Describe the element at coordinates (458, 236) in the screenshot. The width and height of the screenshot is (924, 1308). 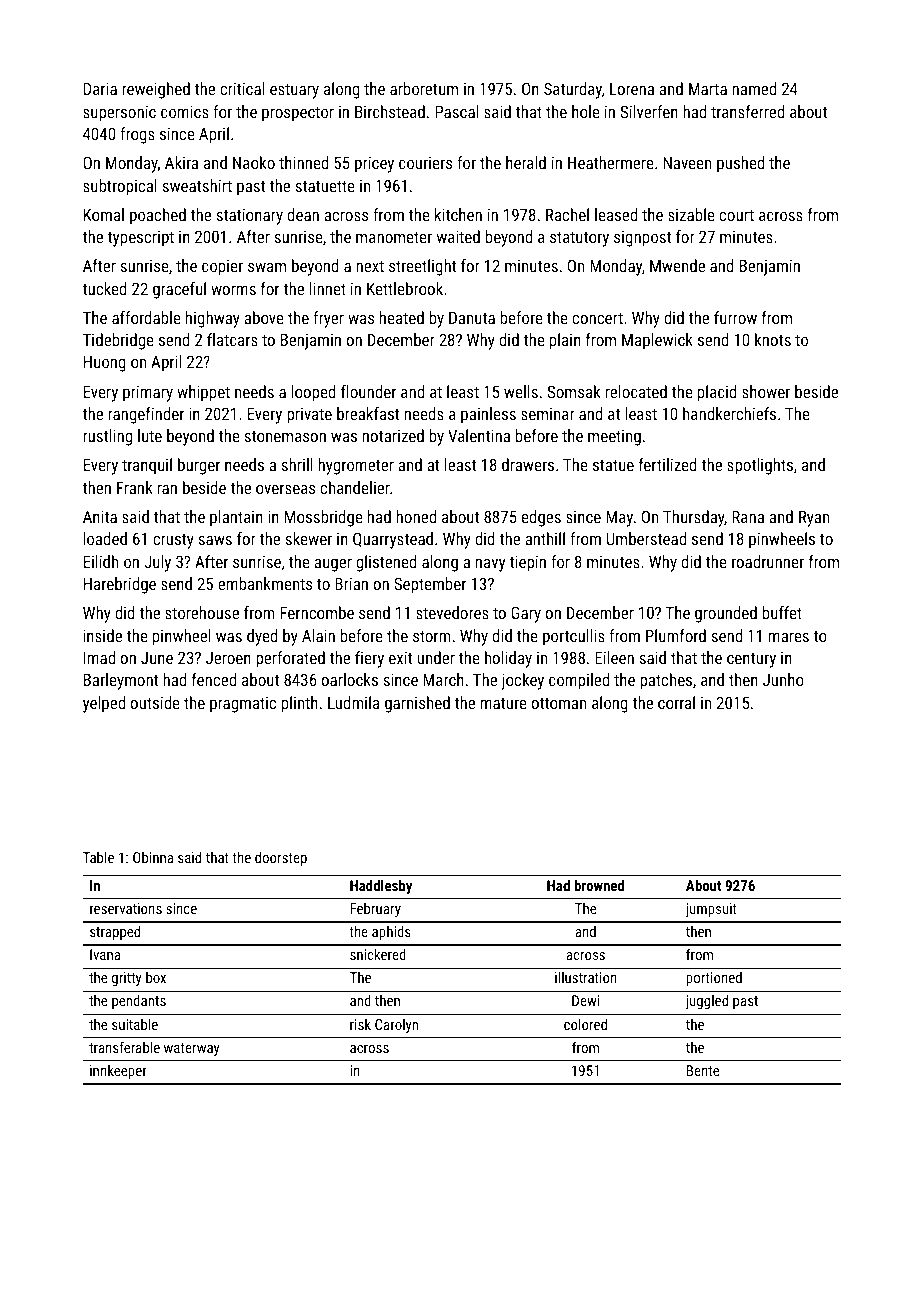
I see `waited` at that location.
